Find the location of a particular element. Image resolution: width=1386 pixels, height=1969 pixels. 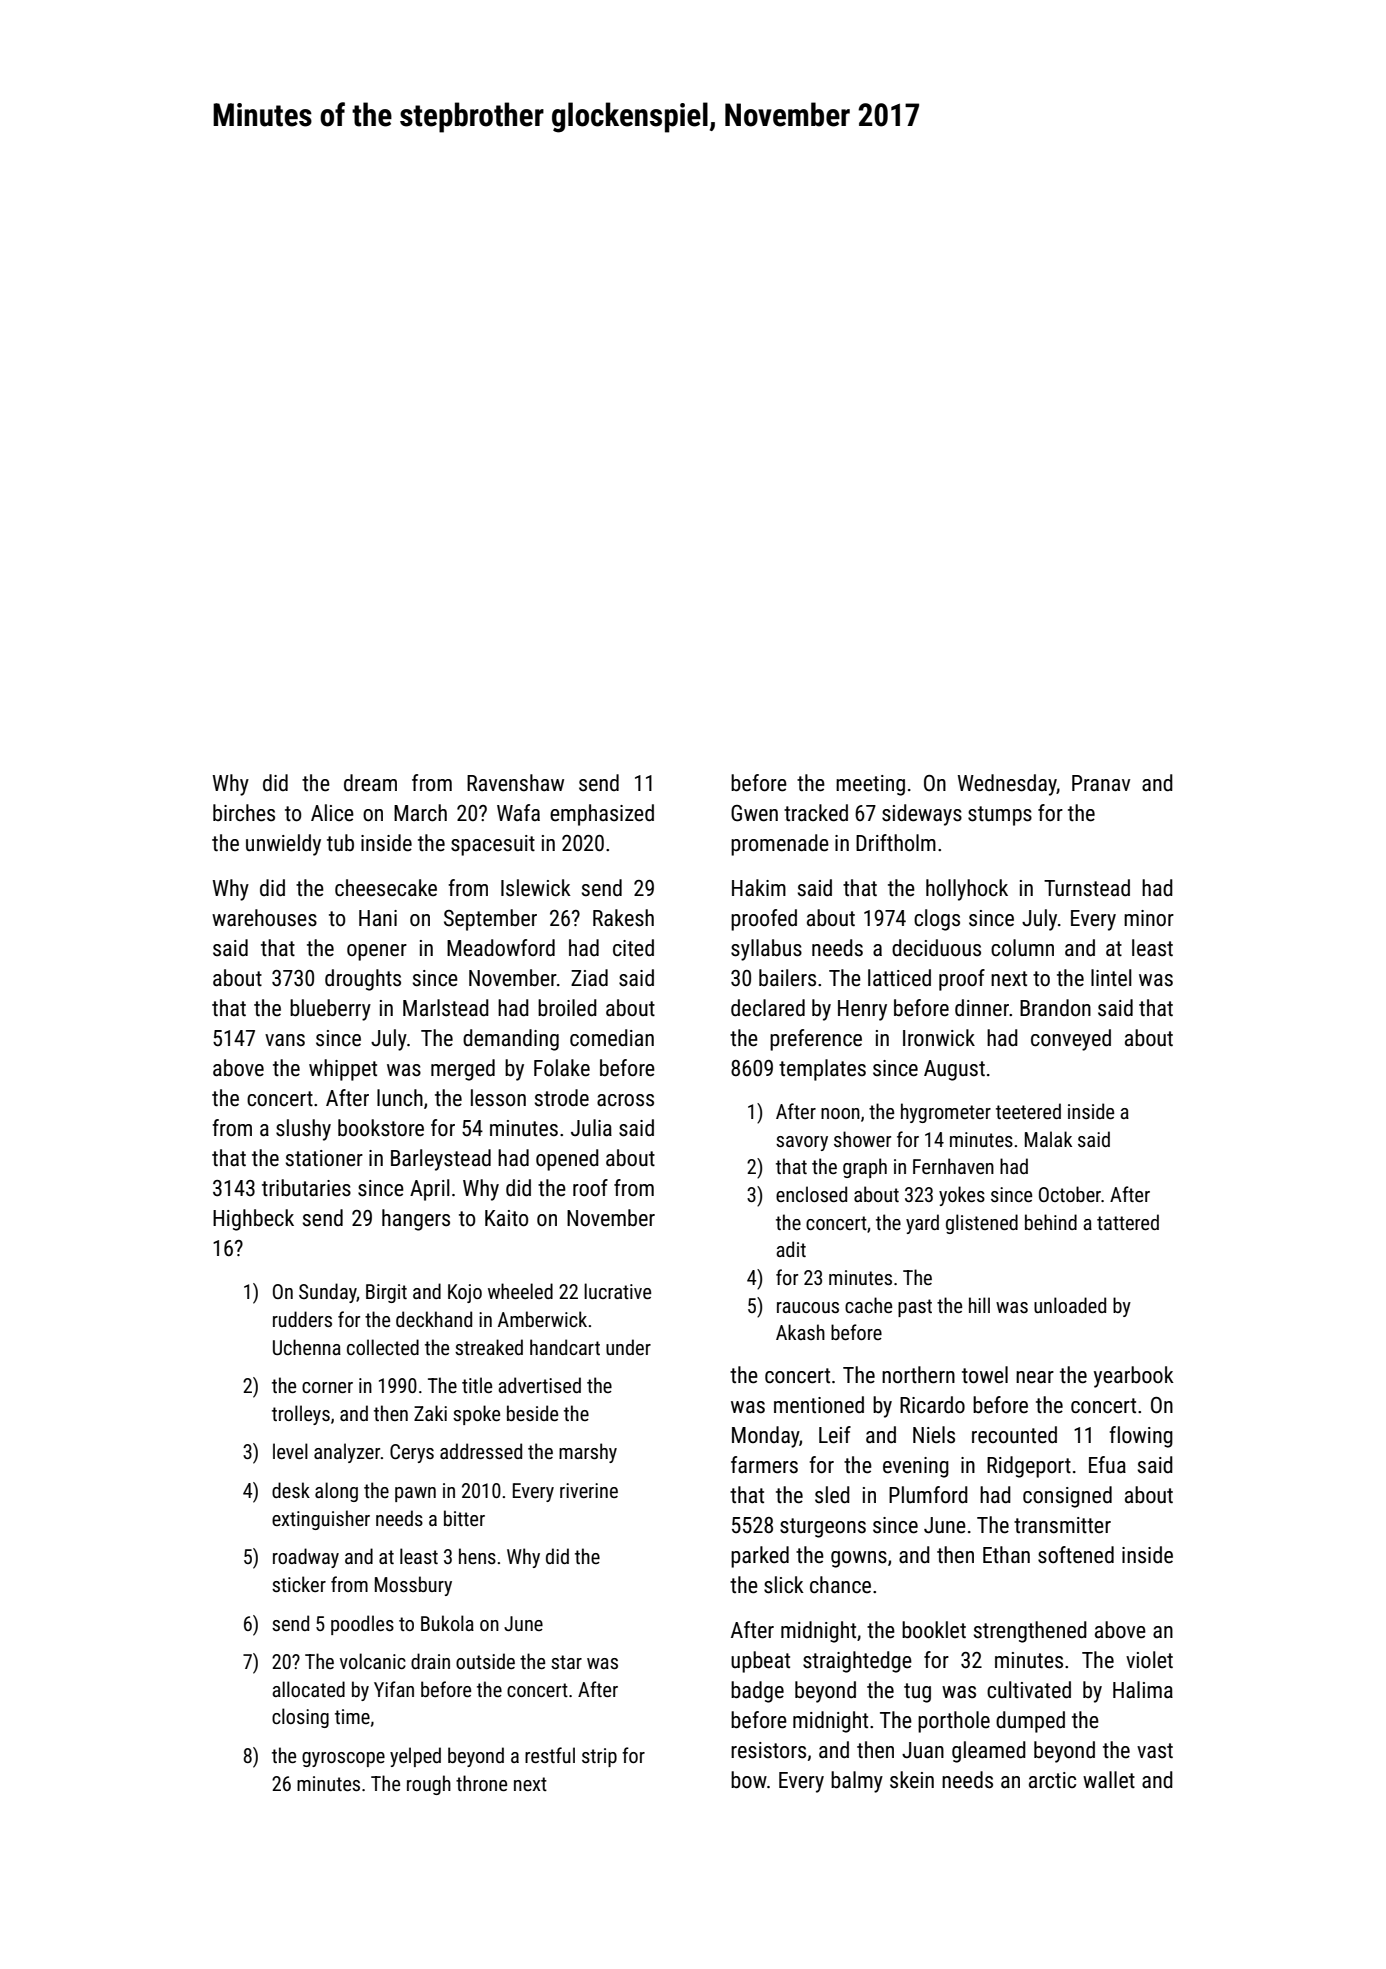

dream is located at coordinates (370, 783).
